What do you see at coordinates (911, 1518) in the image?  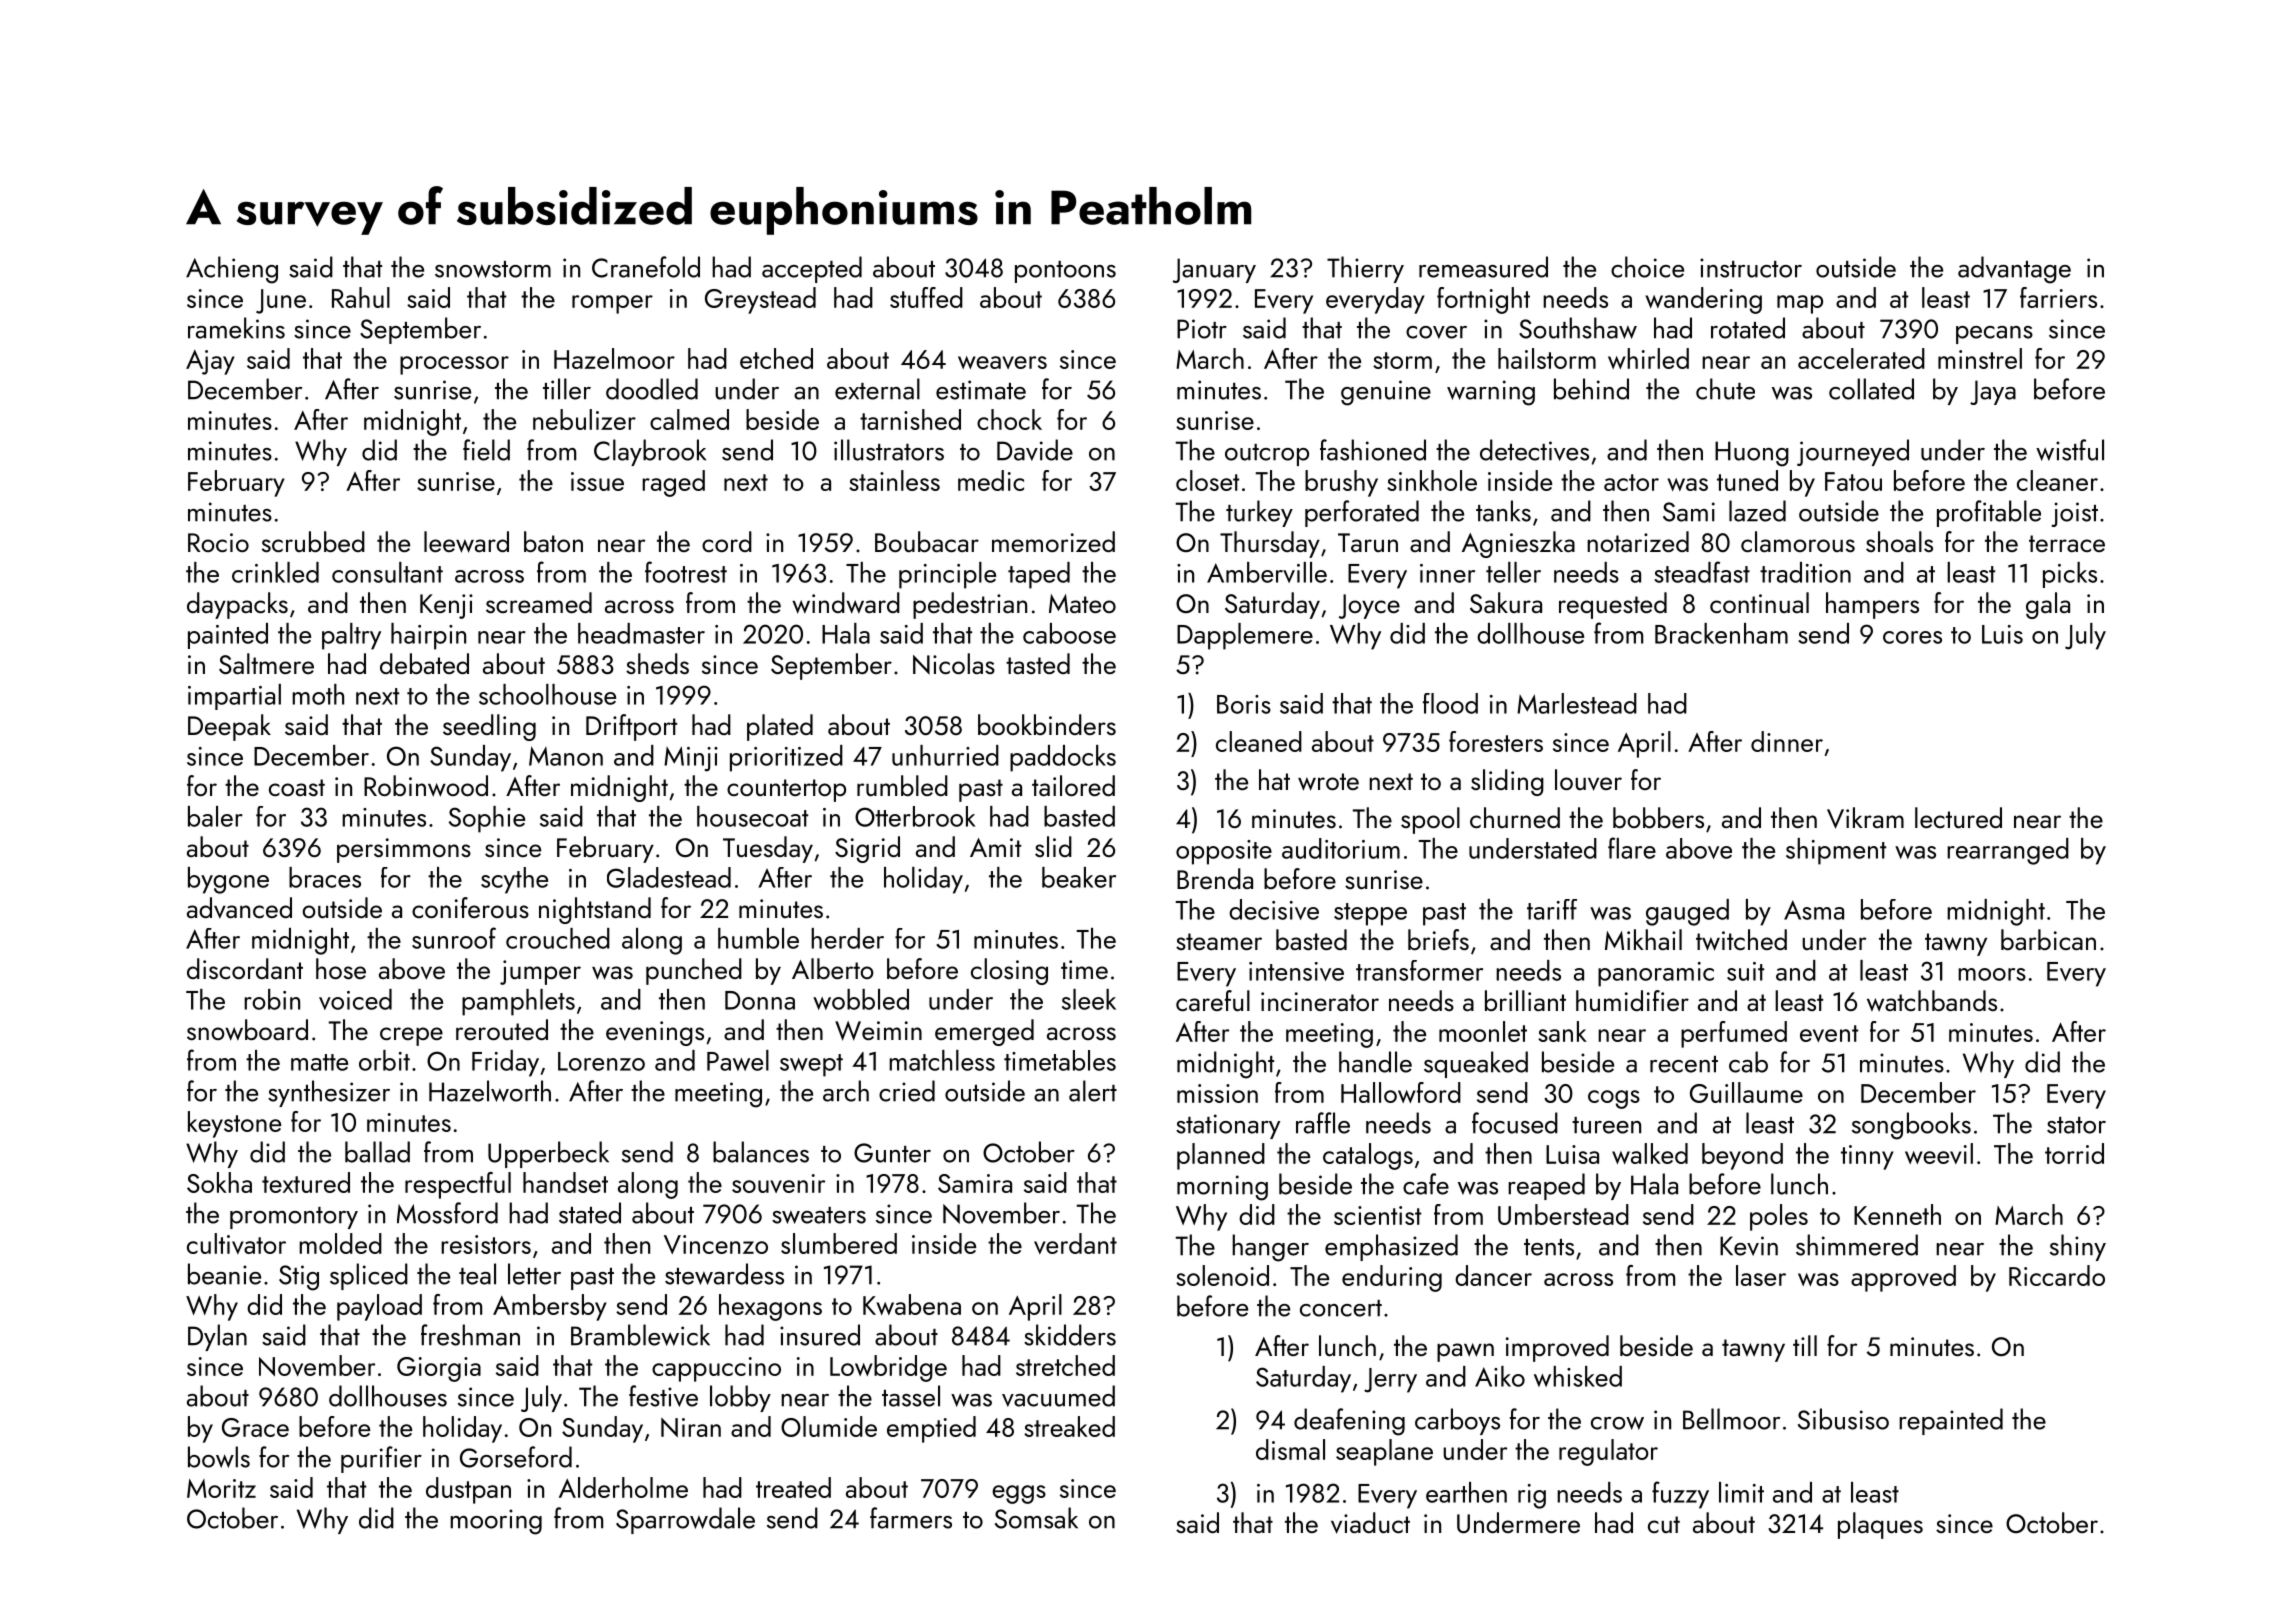 I see `farmers` at bounding box center [911, 1518].
